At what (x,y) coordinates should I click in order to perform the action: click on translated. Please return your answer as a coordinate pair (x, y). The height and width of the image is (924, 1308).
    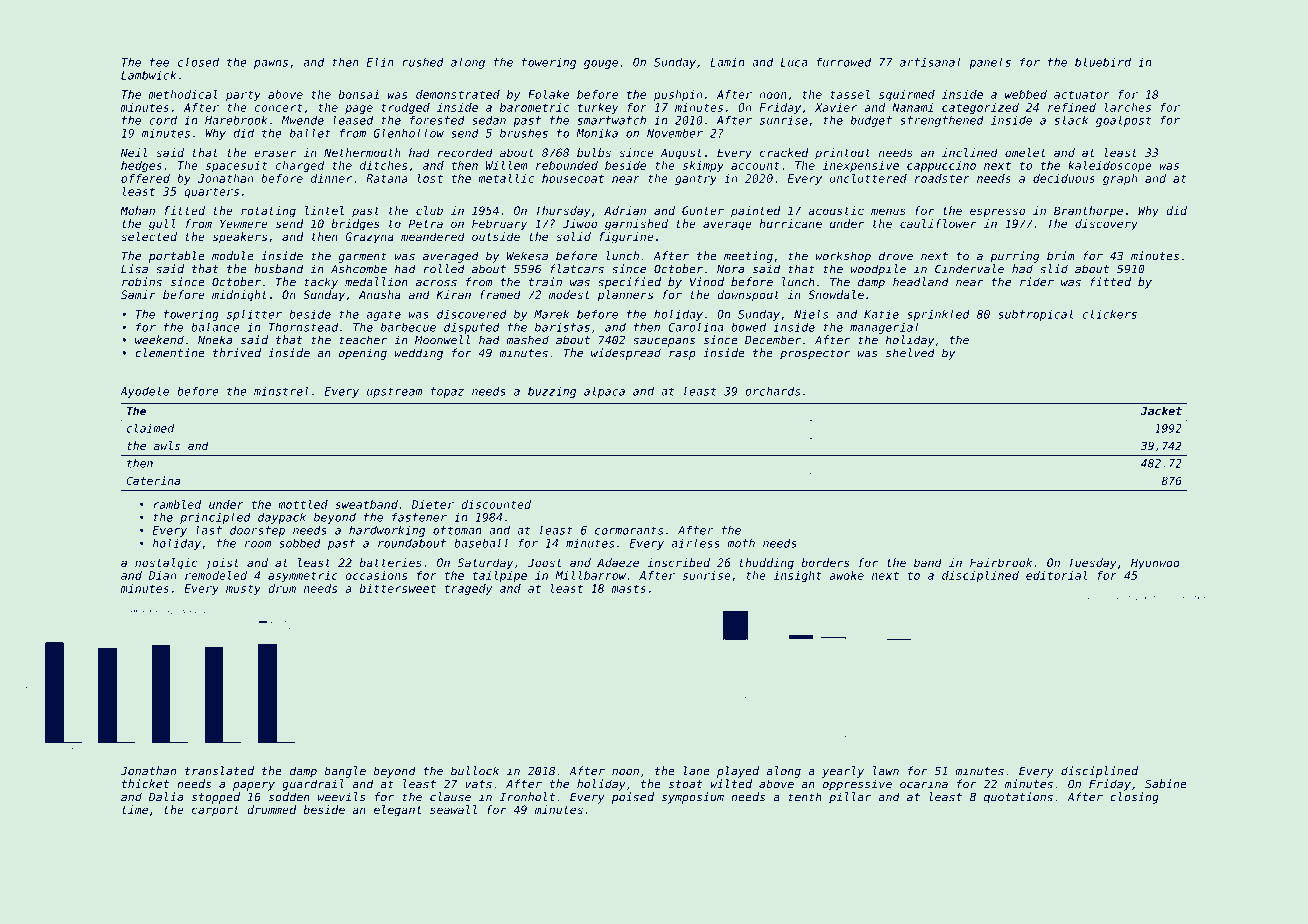
    Looking at the image, I should click on (219, 771).
